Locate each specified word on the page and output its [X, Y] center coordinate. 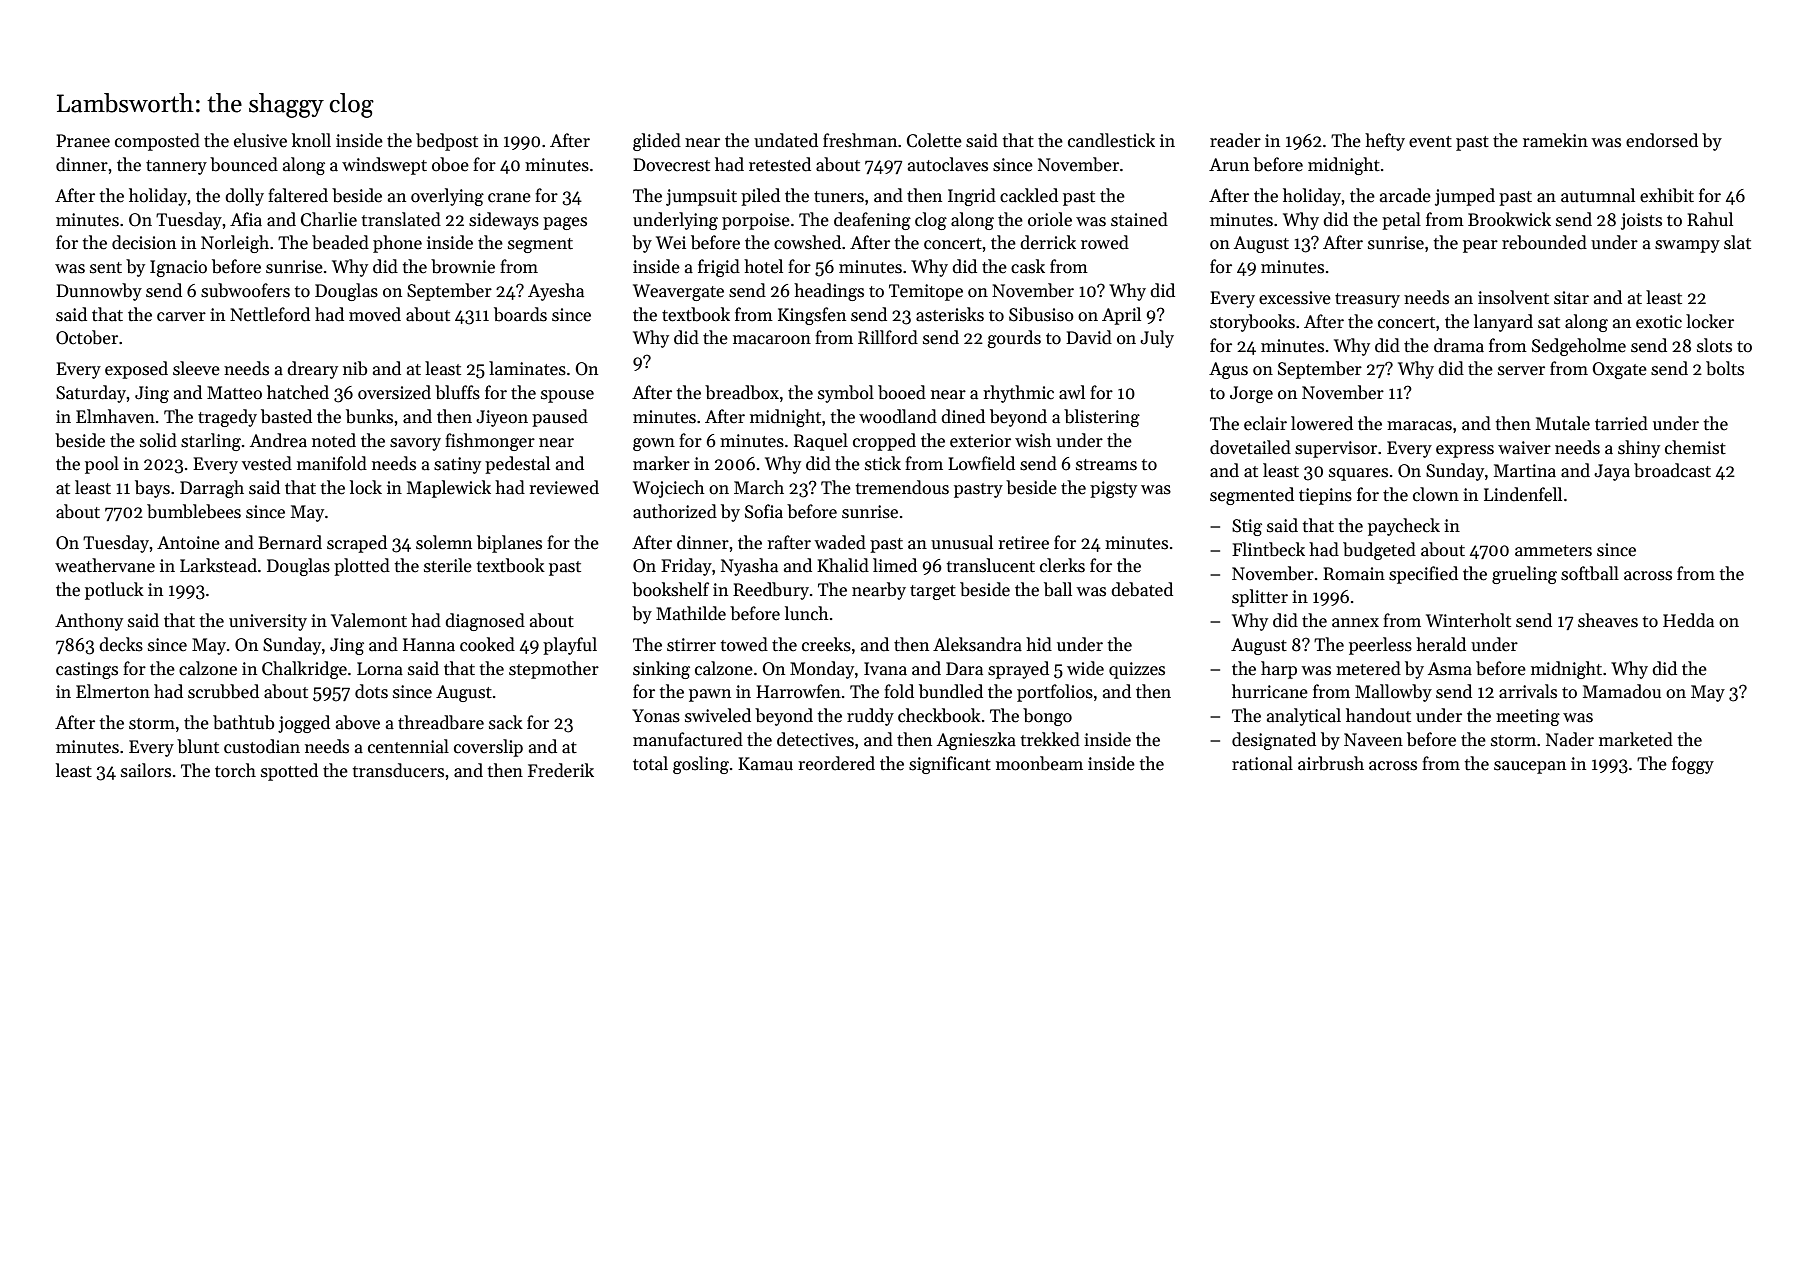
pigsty [1113, 489]
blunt [198, 746]
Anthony [89, 622]
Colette [934, 140]
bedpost [447, 142]
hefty [1385, 142]
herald [1441, 644]
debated [1142, 589]
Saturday [91, 394]
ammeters [1553, 551]
